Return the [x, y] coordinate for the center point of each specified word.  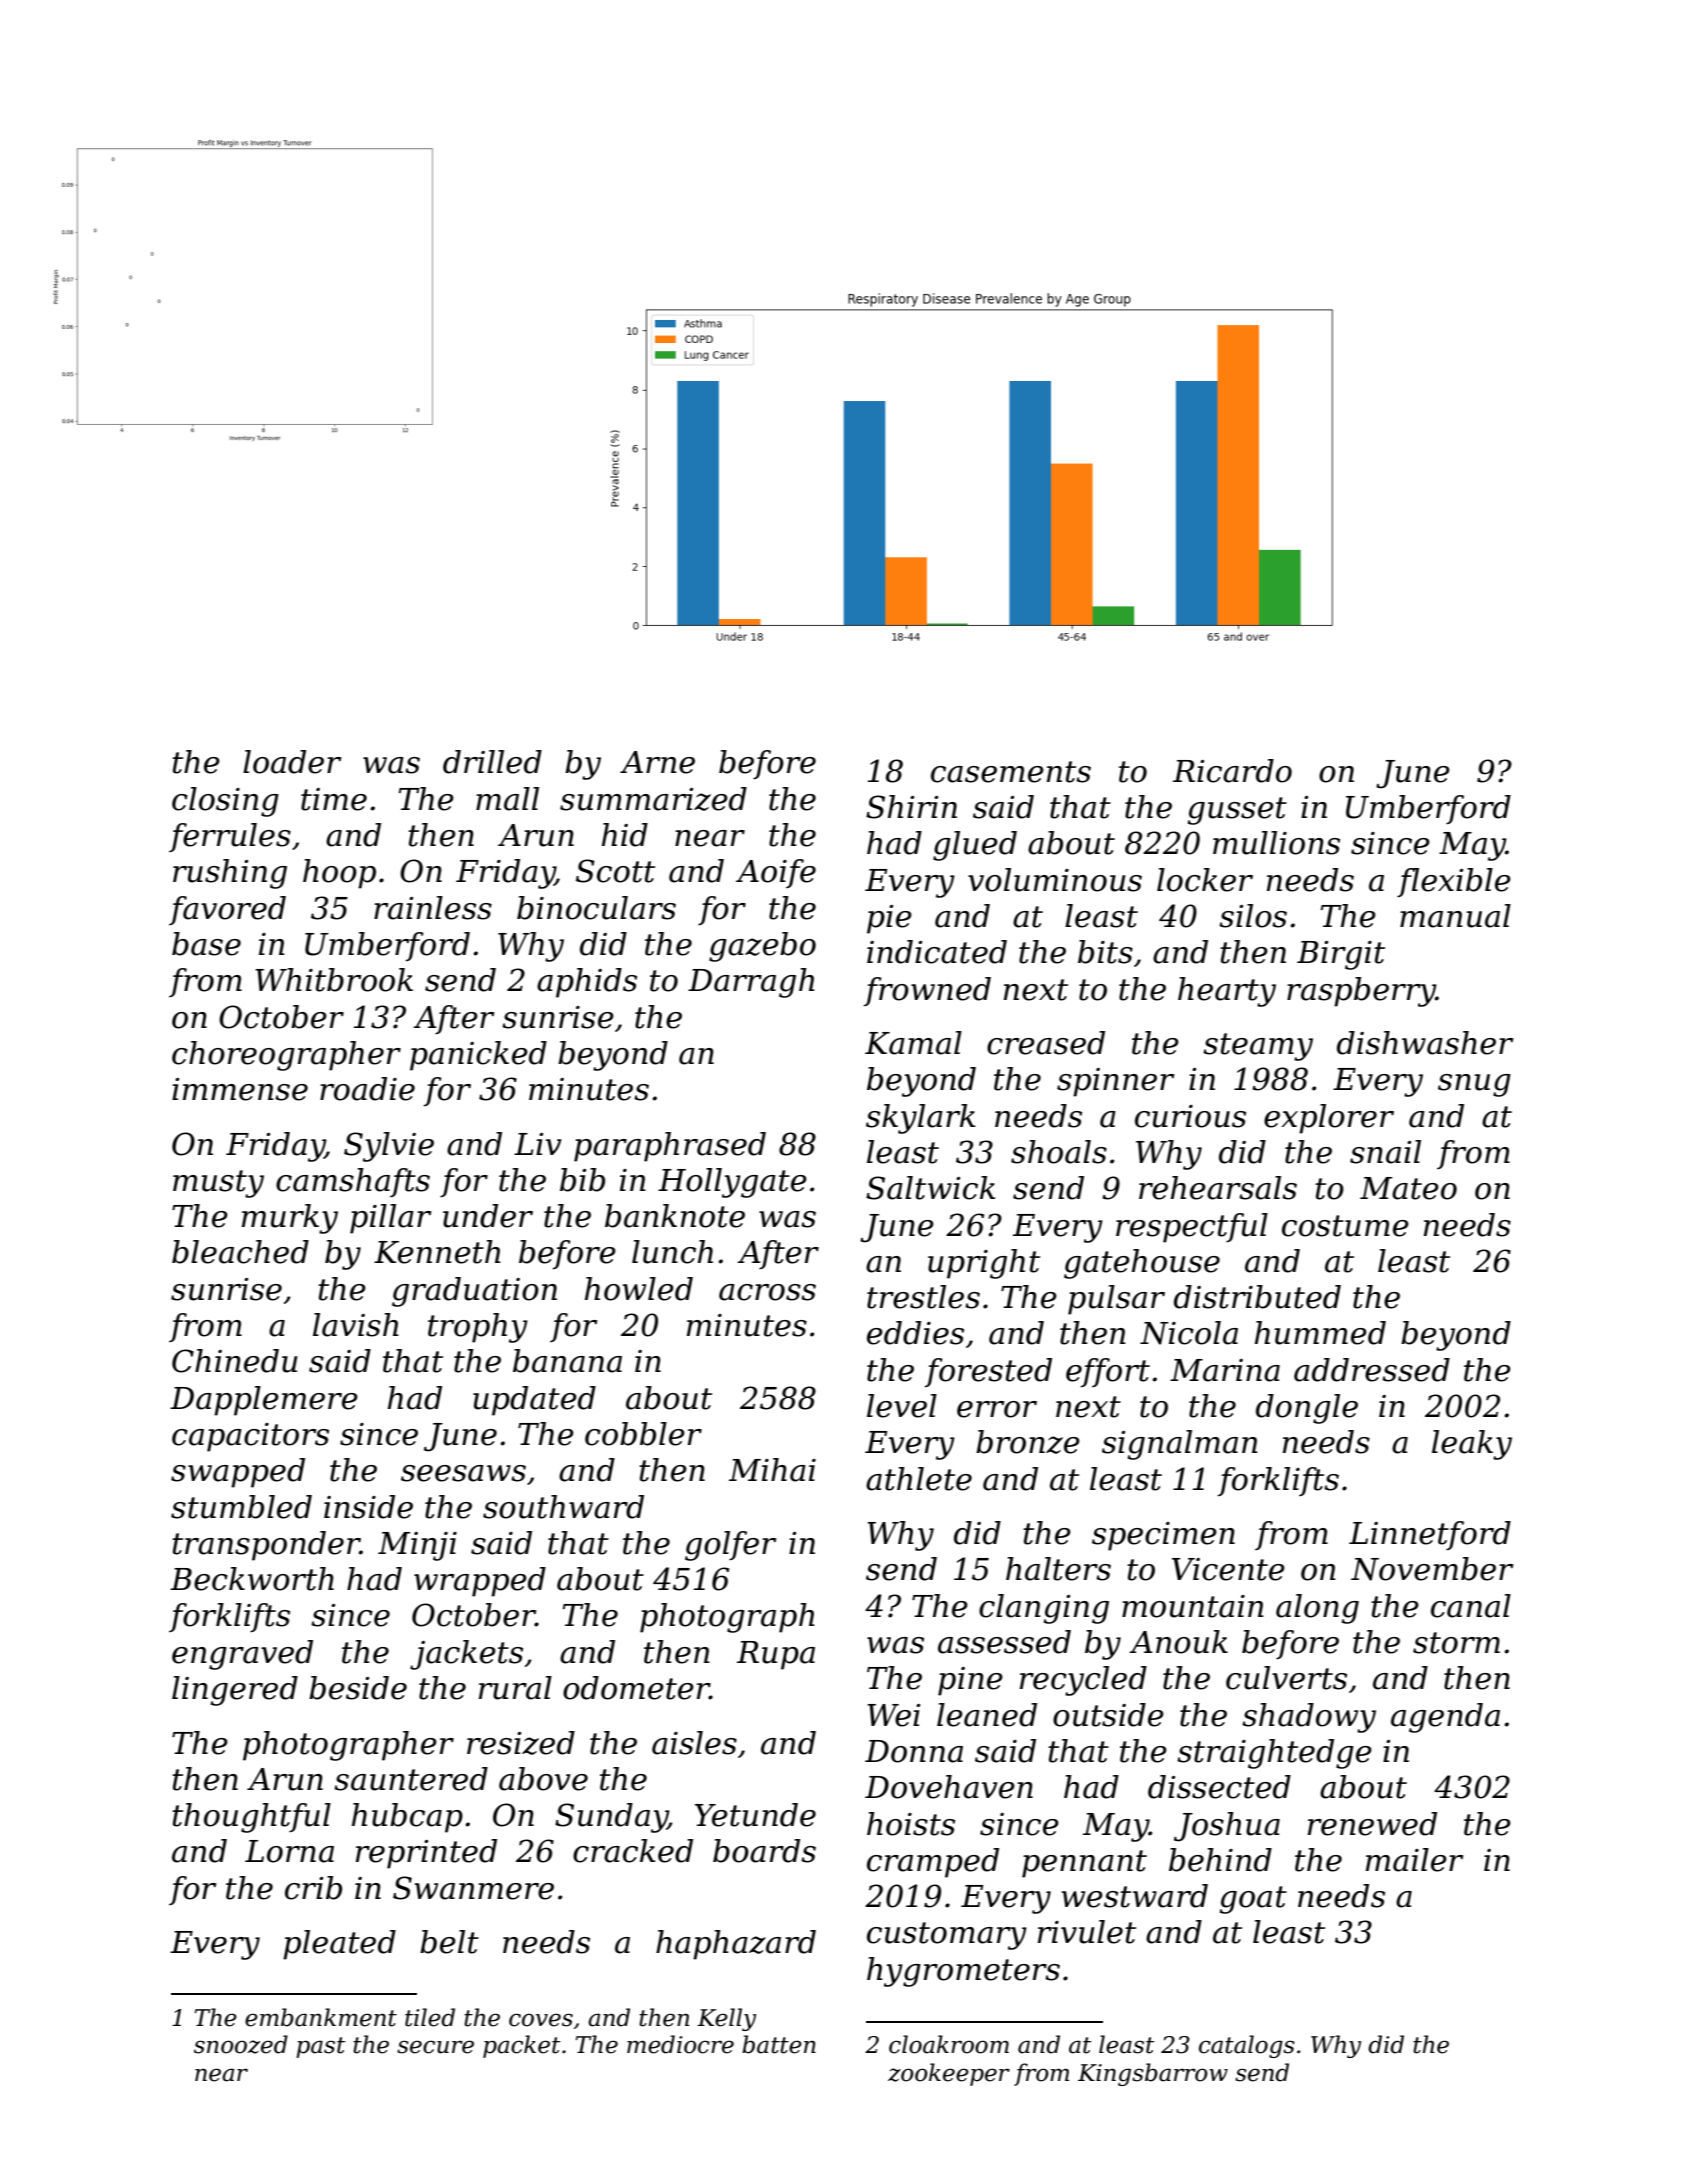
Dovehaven [949, 1787]
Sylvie [389, 1147]
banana [567, 1361]
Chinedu [235, 1361]
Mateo [1408, 1188]
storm [1456, 1643]
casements [1011, 772]
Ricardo [1232, 771]
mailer [1414, 1860]
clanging [1044, 1609]
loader [292, 762]
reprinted [426, 1854]
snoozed [241, 2044]
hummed [1320, 1333]
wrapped [480, 1582]
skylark [920, 1119]
